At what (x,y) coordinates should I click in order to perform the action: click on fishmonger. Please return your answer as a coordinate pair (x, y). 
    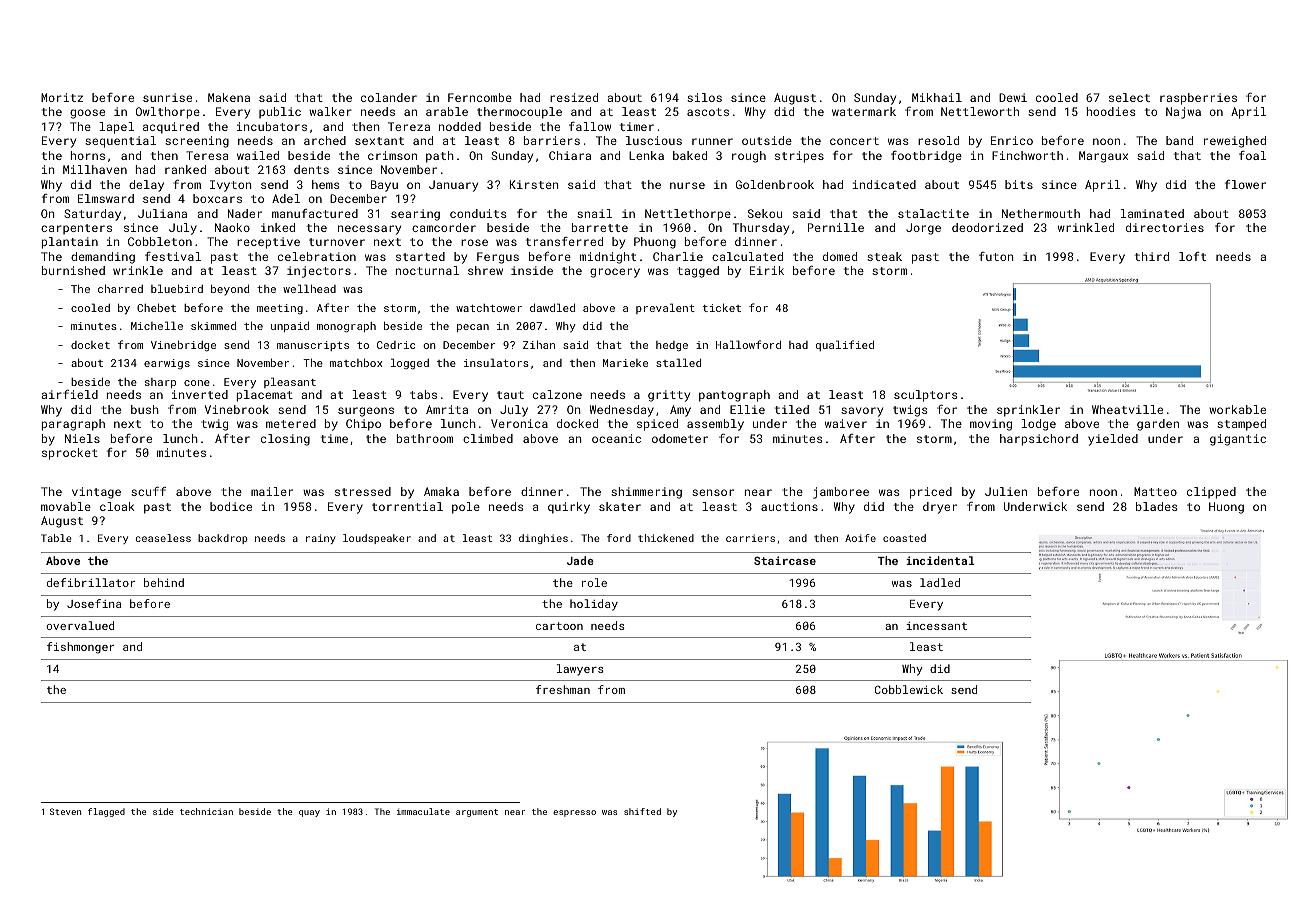
    Looking at the image, I should click on (80, 648).
